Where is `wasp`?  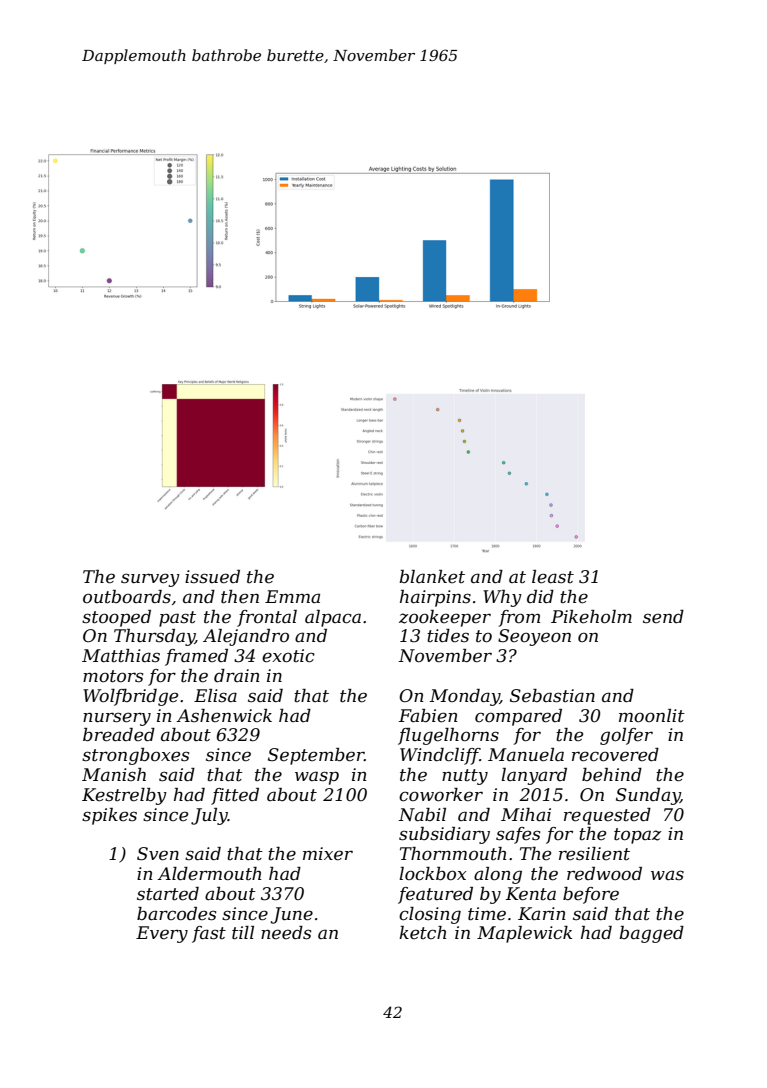
wasp is located at coordinates (317, 778).
